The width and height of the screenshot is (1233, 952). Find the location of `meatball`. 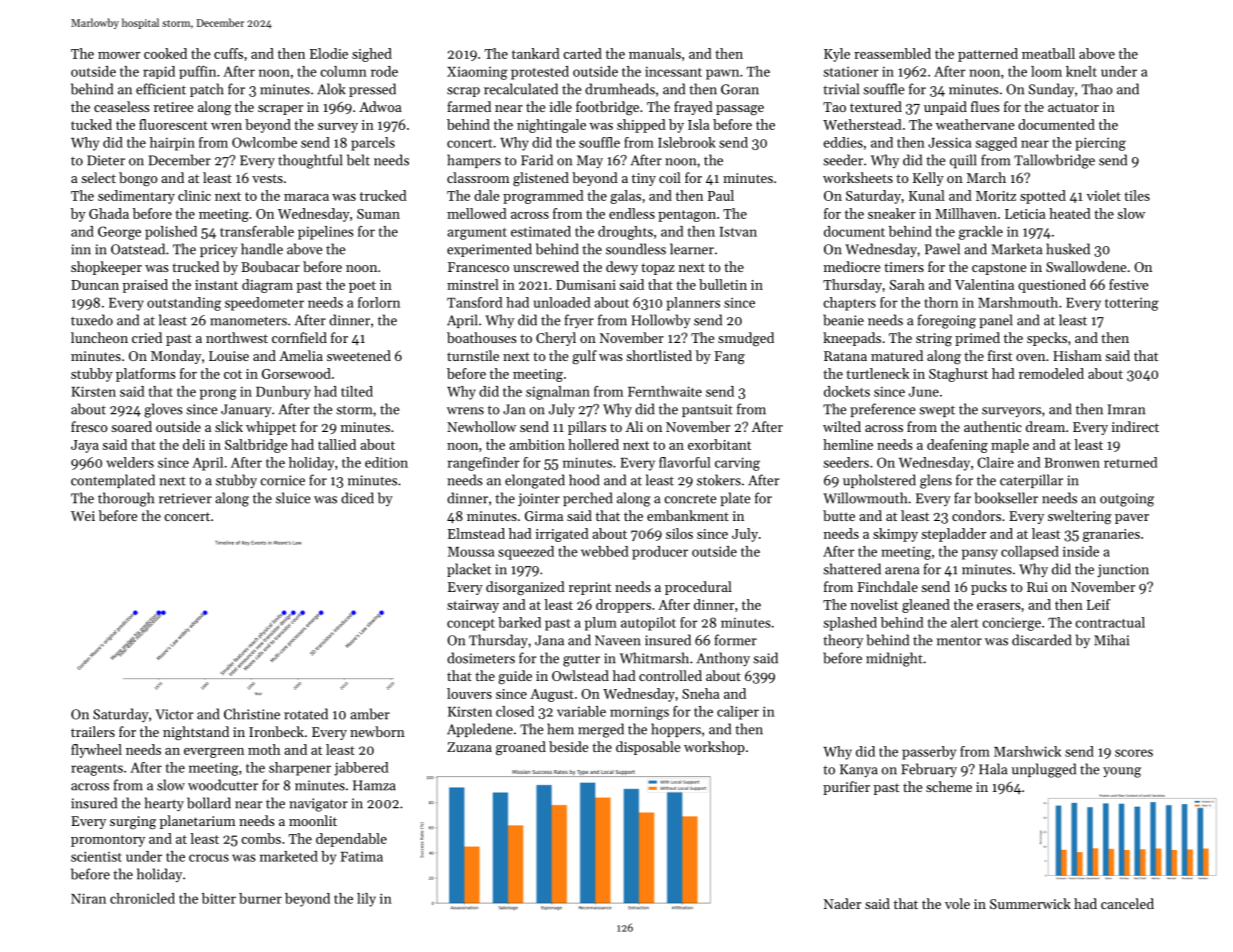

meatball is located at coordinates (1048, 53).
